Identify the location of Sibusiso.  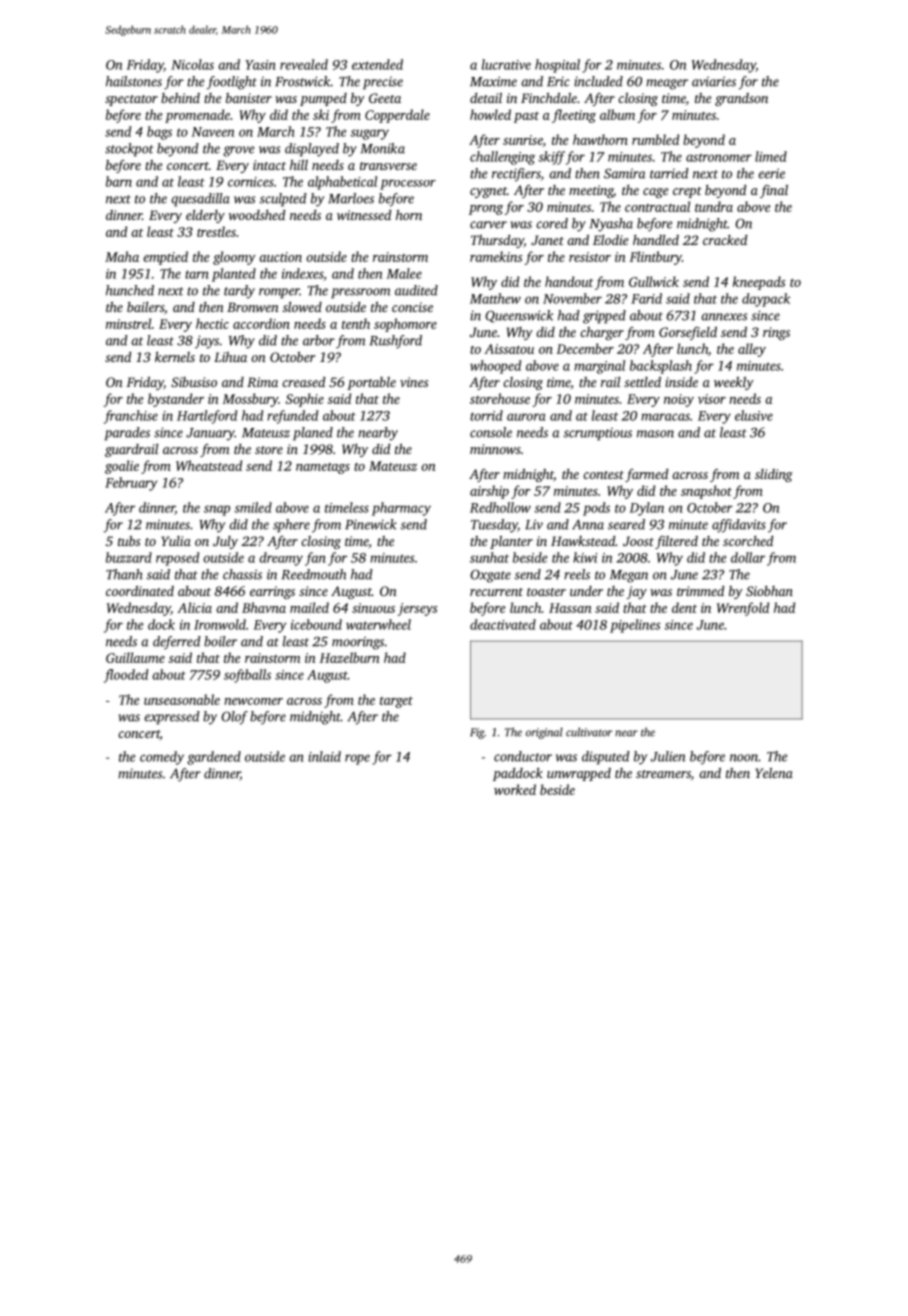
(194, 382).
